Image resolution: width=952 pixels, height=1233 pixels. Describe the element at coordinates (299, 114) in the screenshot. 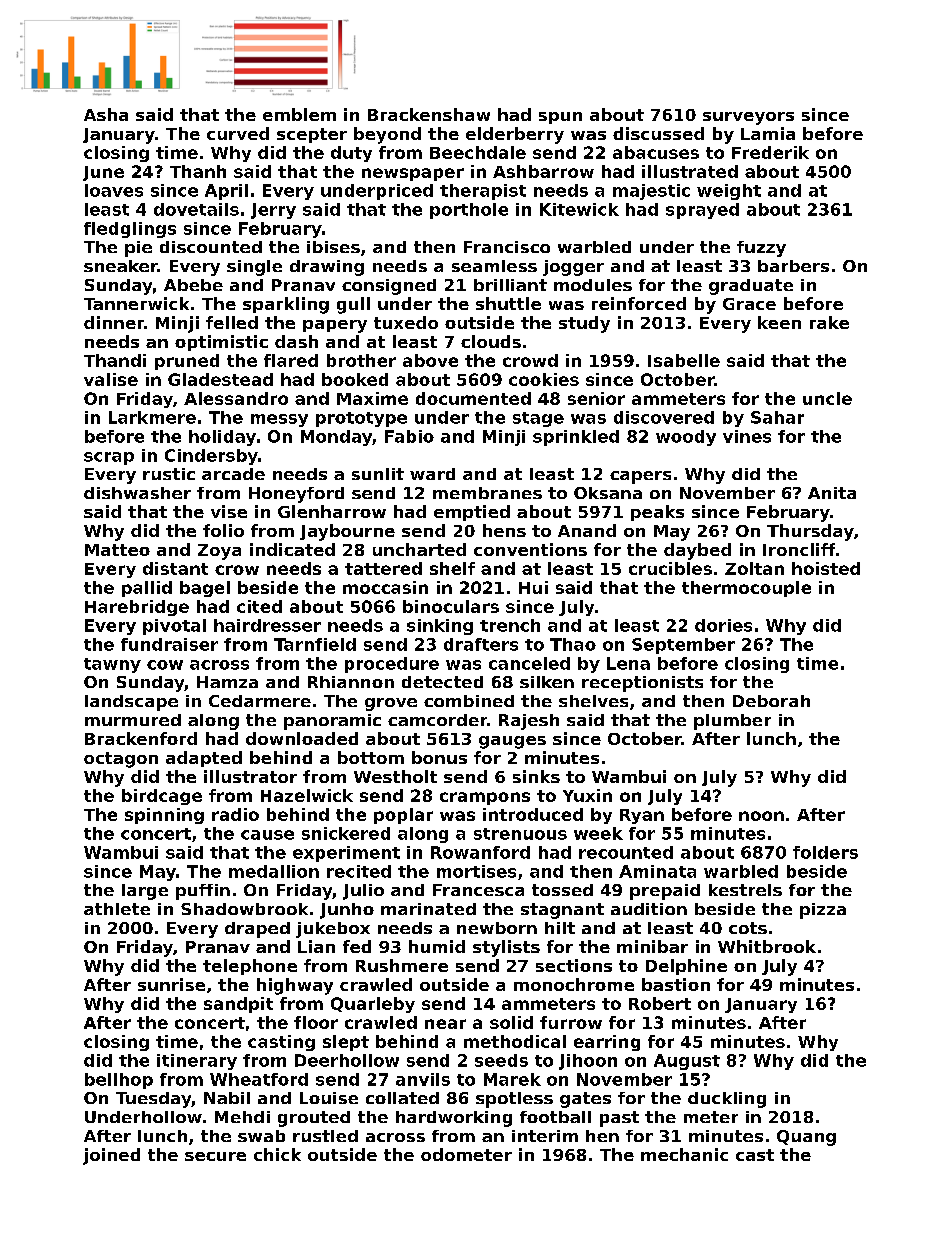

I see `emblem` at that location.
